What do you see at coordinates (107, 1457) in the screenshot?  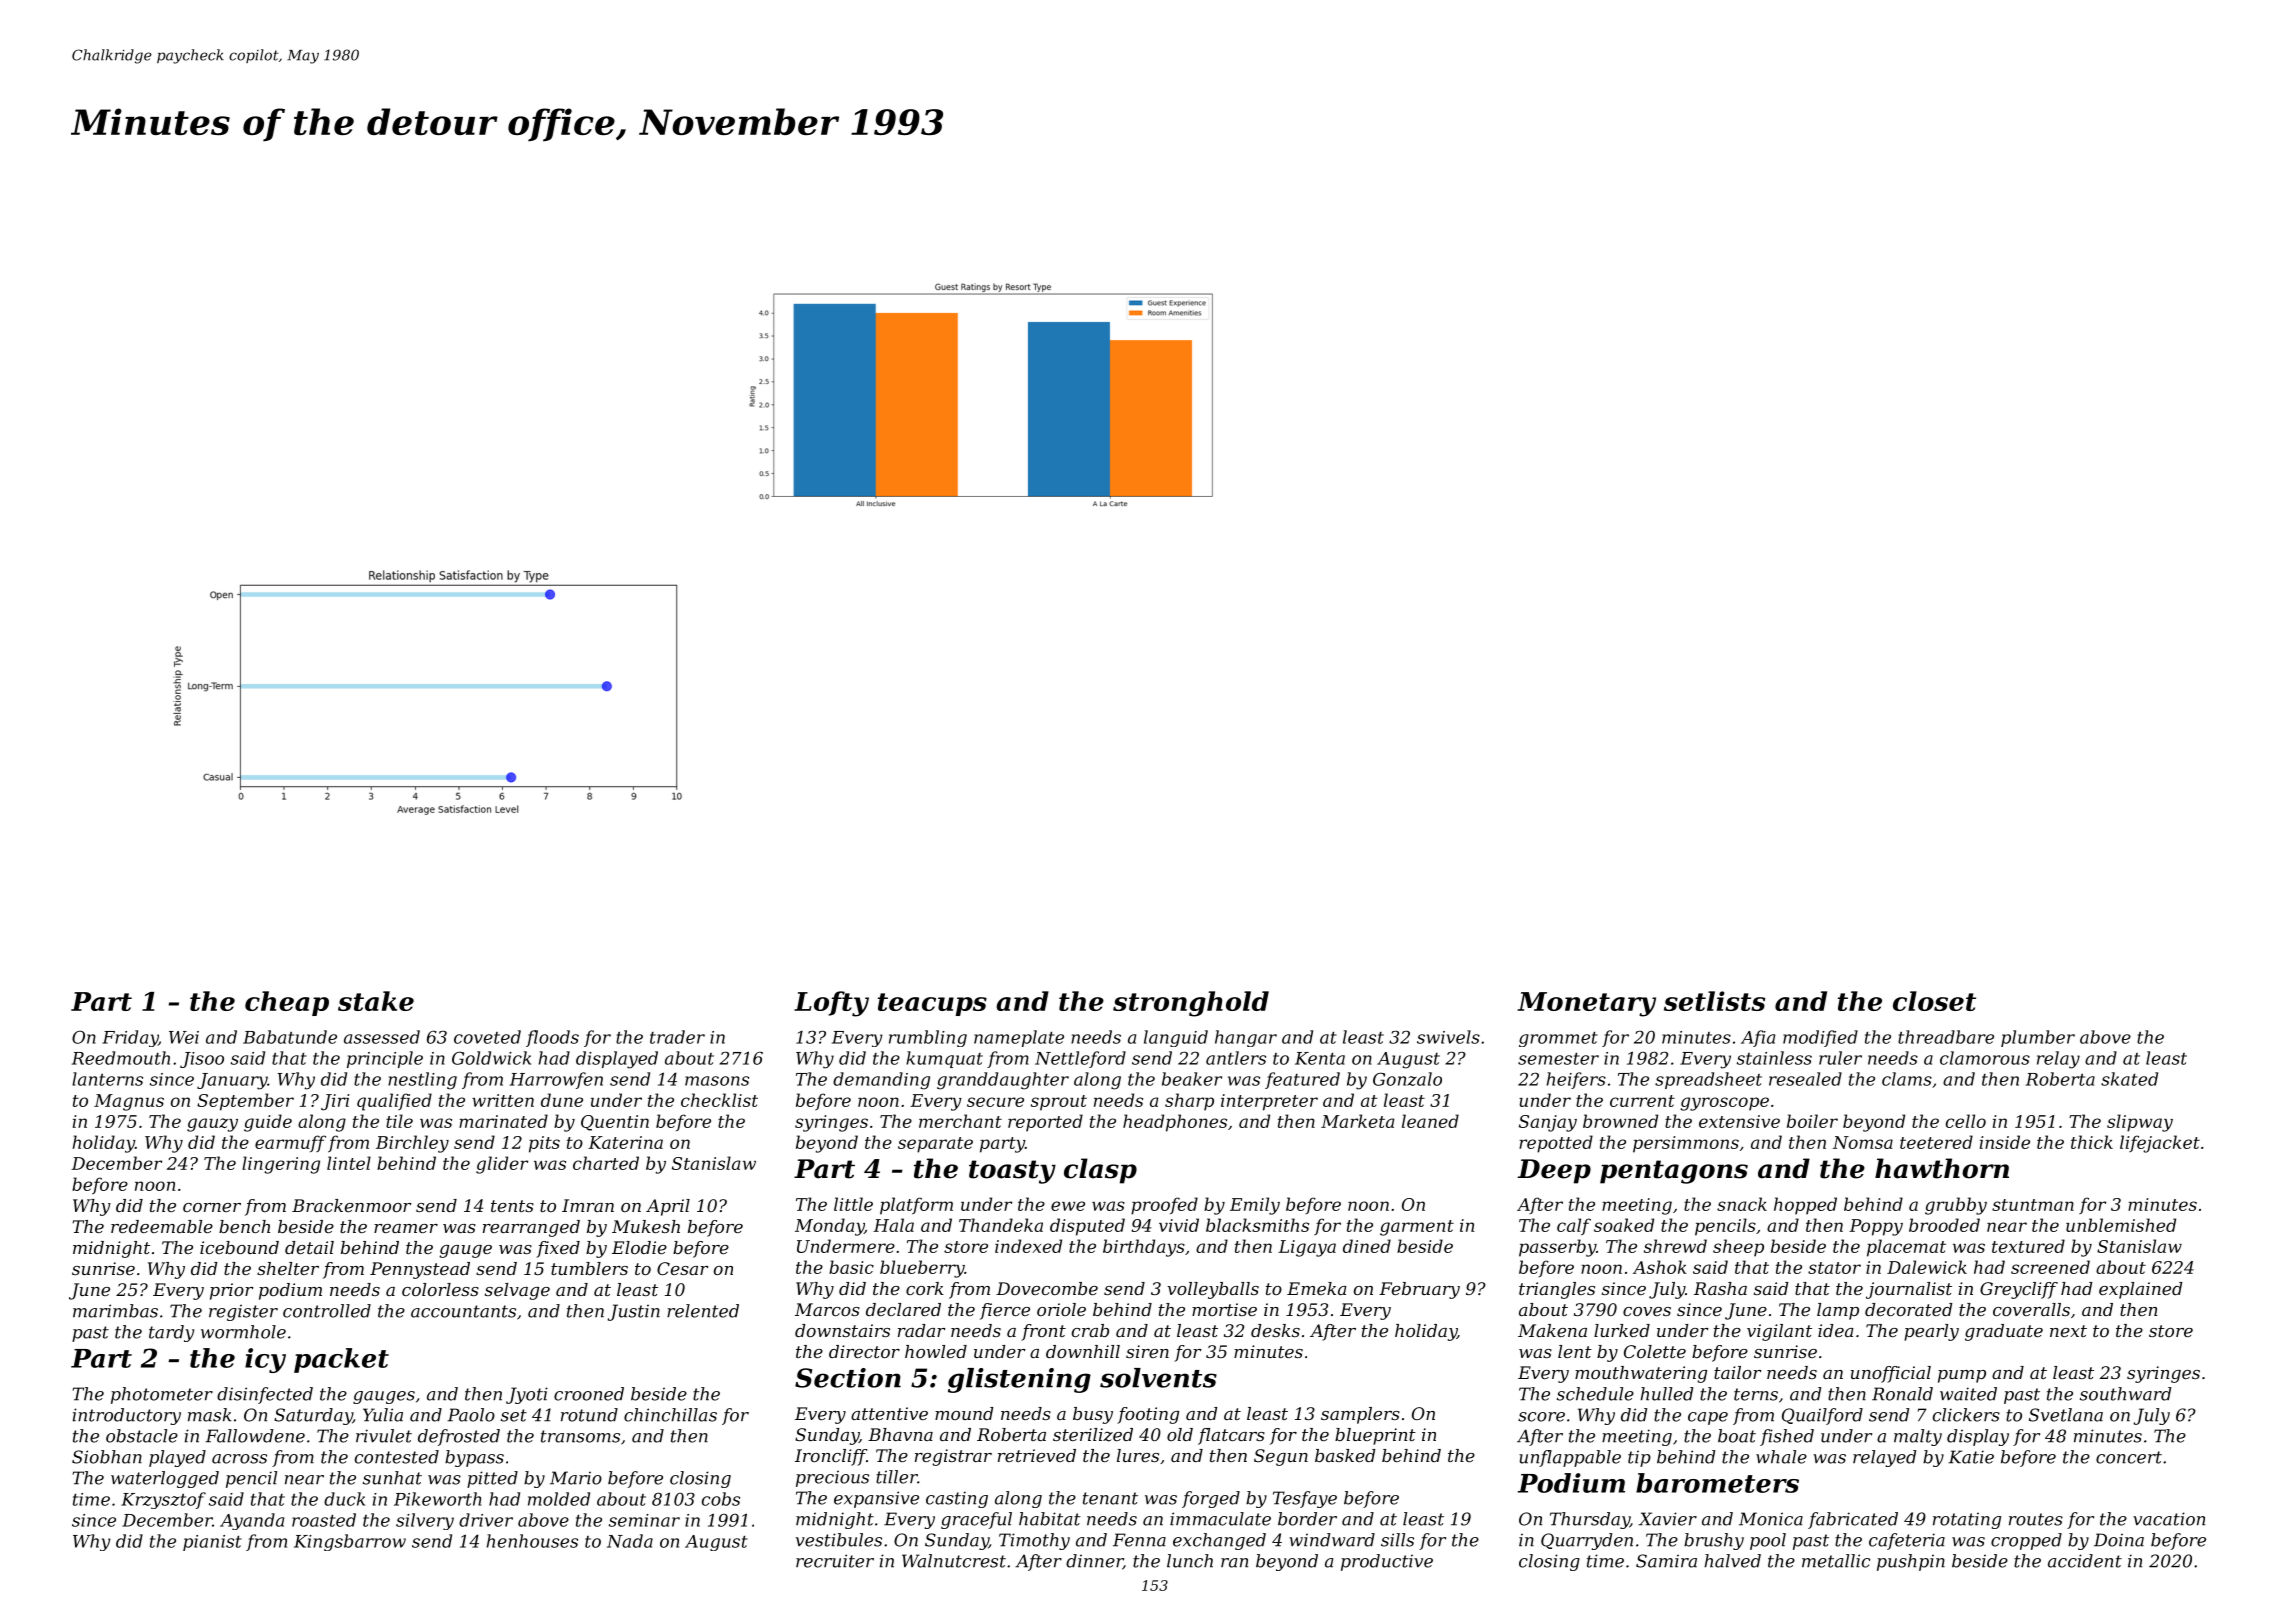 I see `Siobhan` at bounding box center [107, 1457].
